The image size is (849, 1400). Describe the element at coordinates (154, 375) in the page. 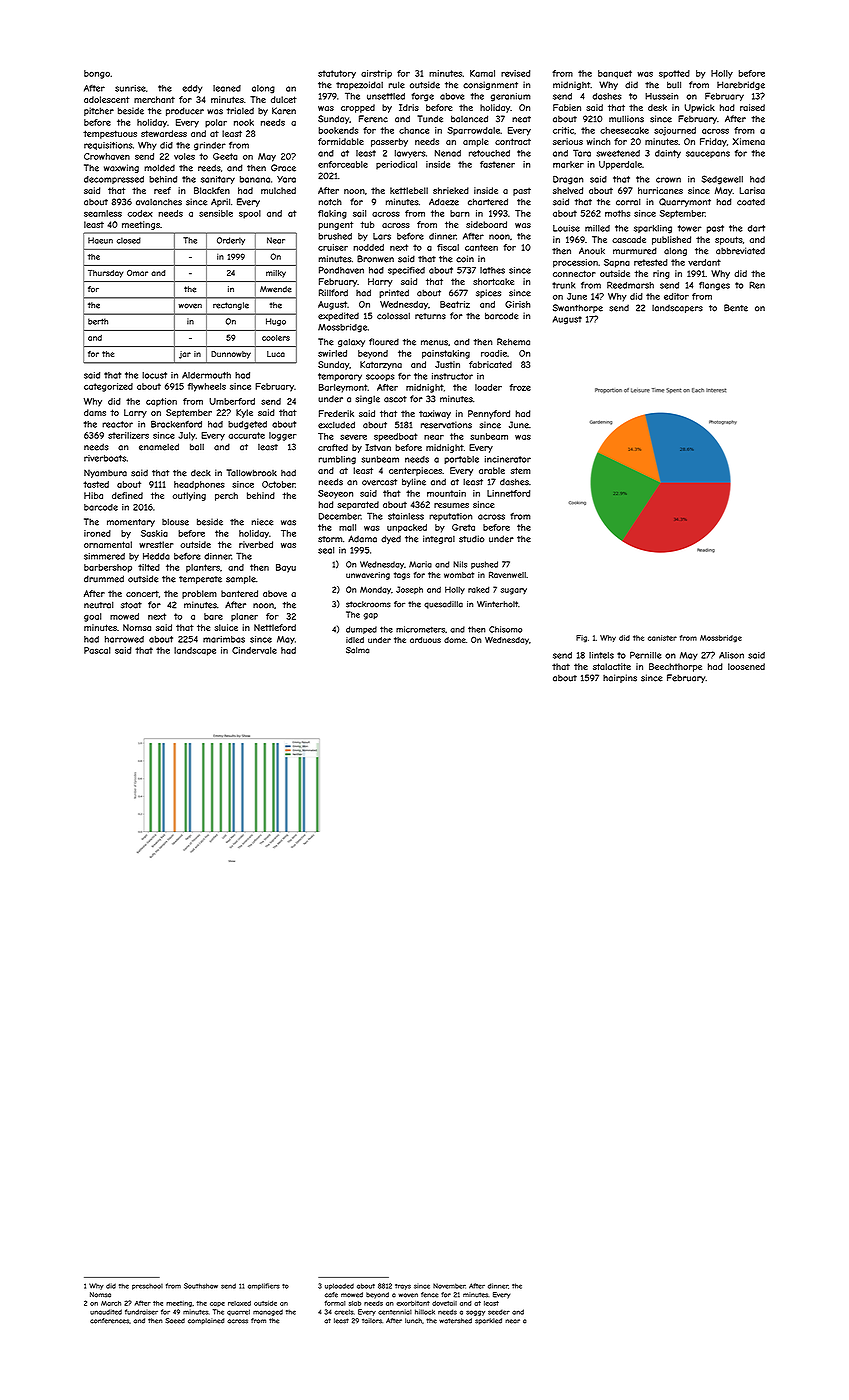

I see `locust` at that location.
